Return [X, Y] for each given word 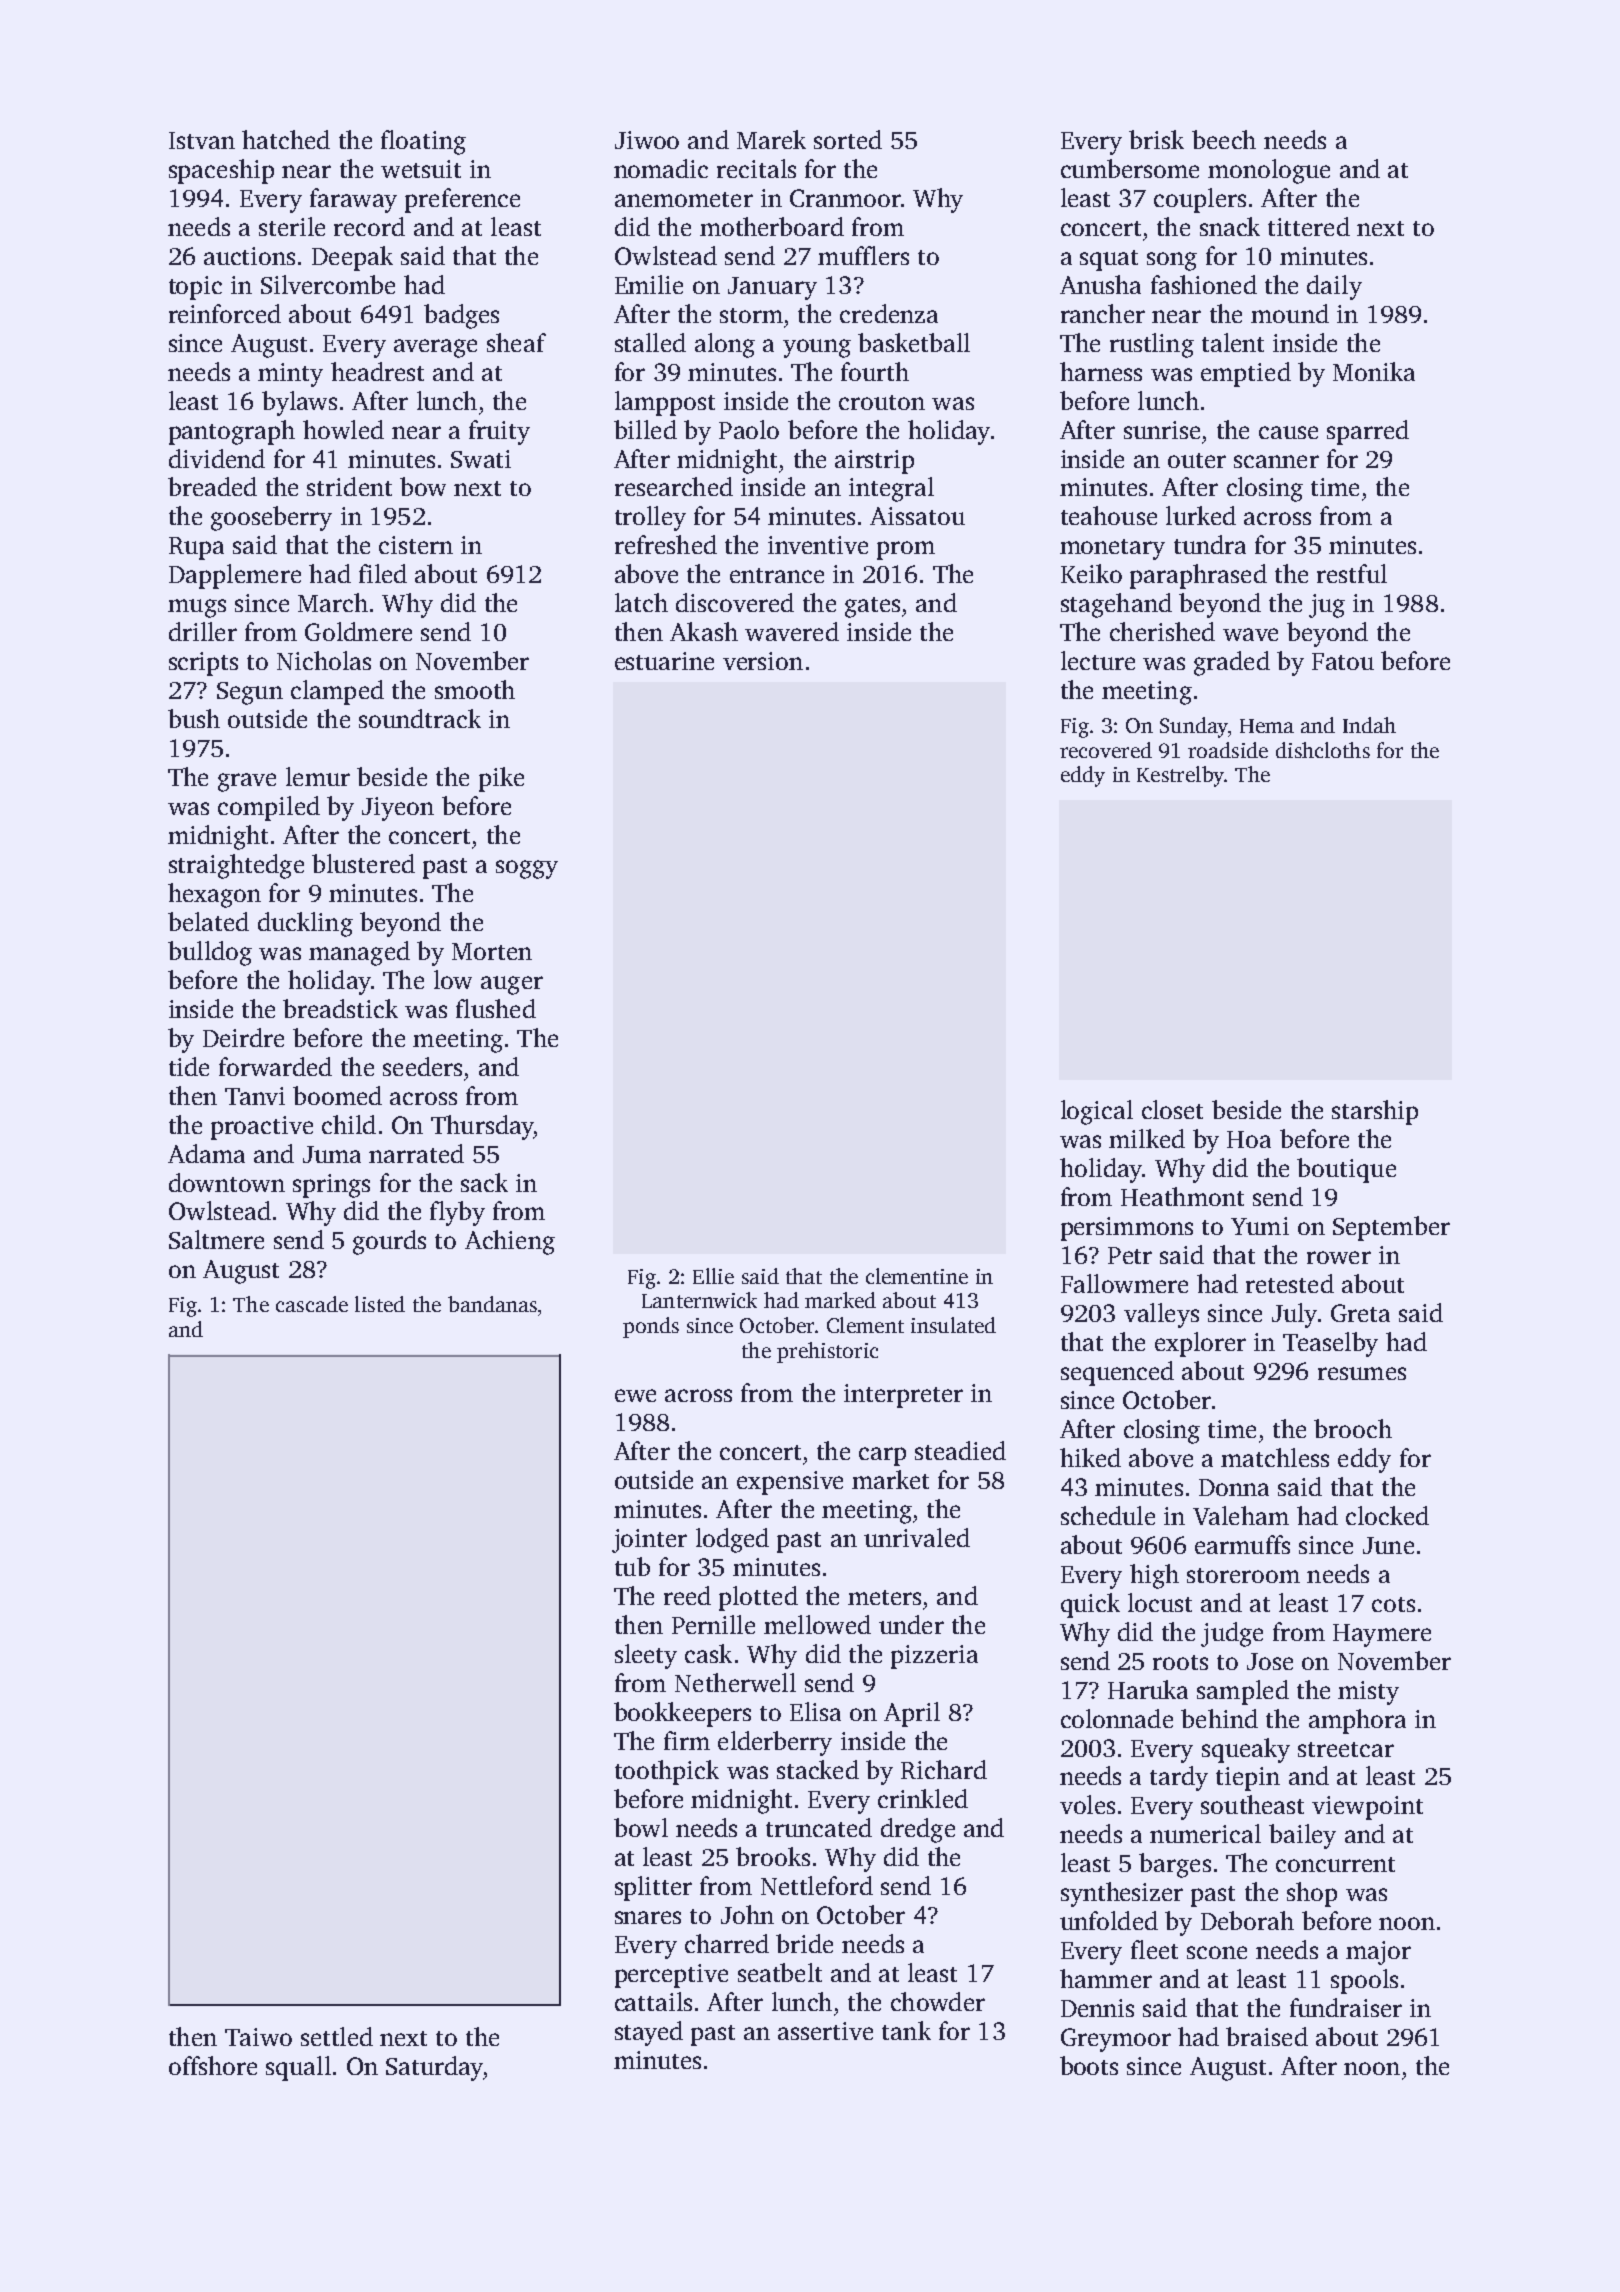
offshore [213, 2065]
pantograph [232, 432]
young [817, 348]
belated [208, 921]
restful [1352, 573]
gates [872, 607]
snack [1230, 226]
